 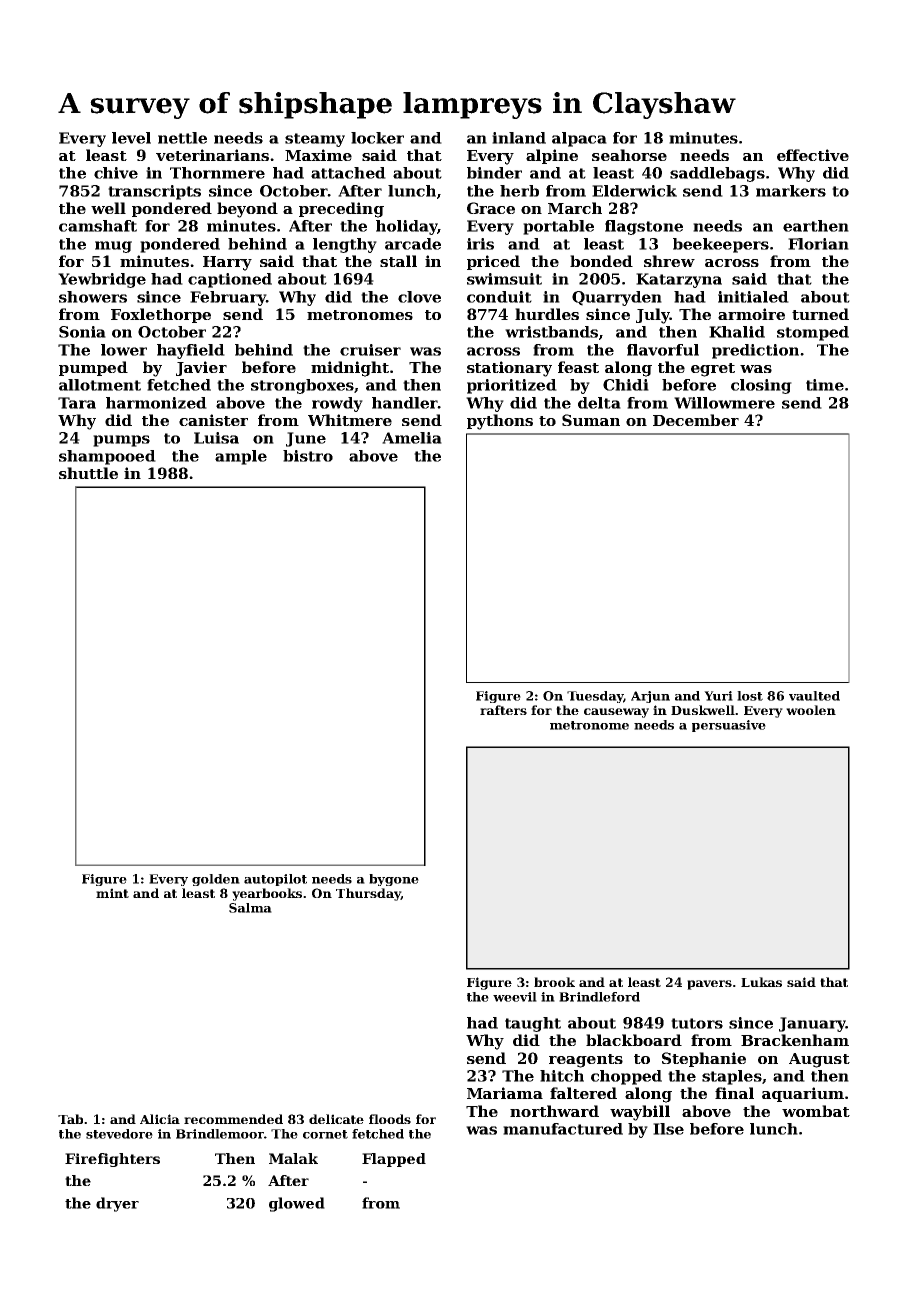 I want to click on hayfield, so click(x=191, y=351).
